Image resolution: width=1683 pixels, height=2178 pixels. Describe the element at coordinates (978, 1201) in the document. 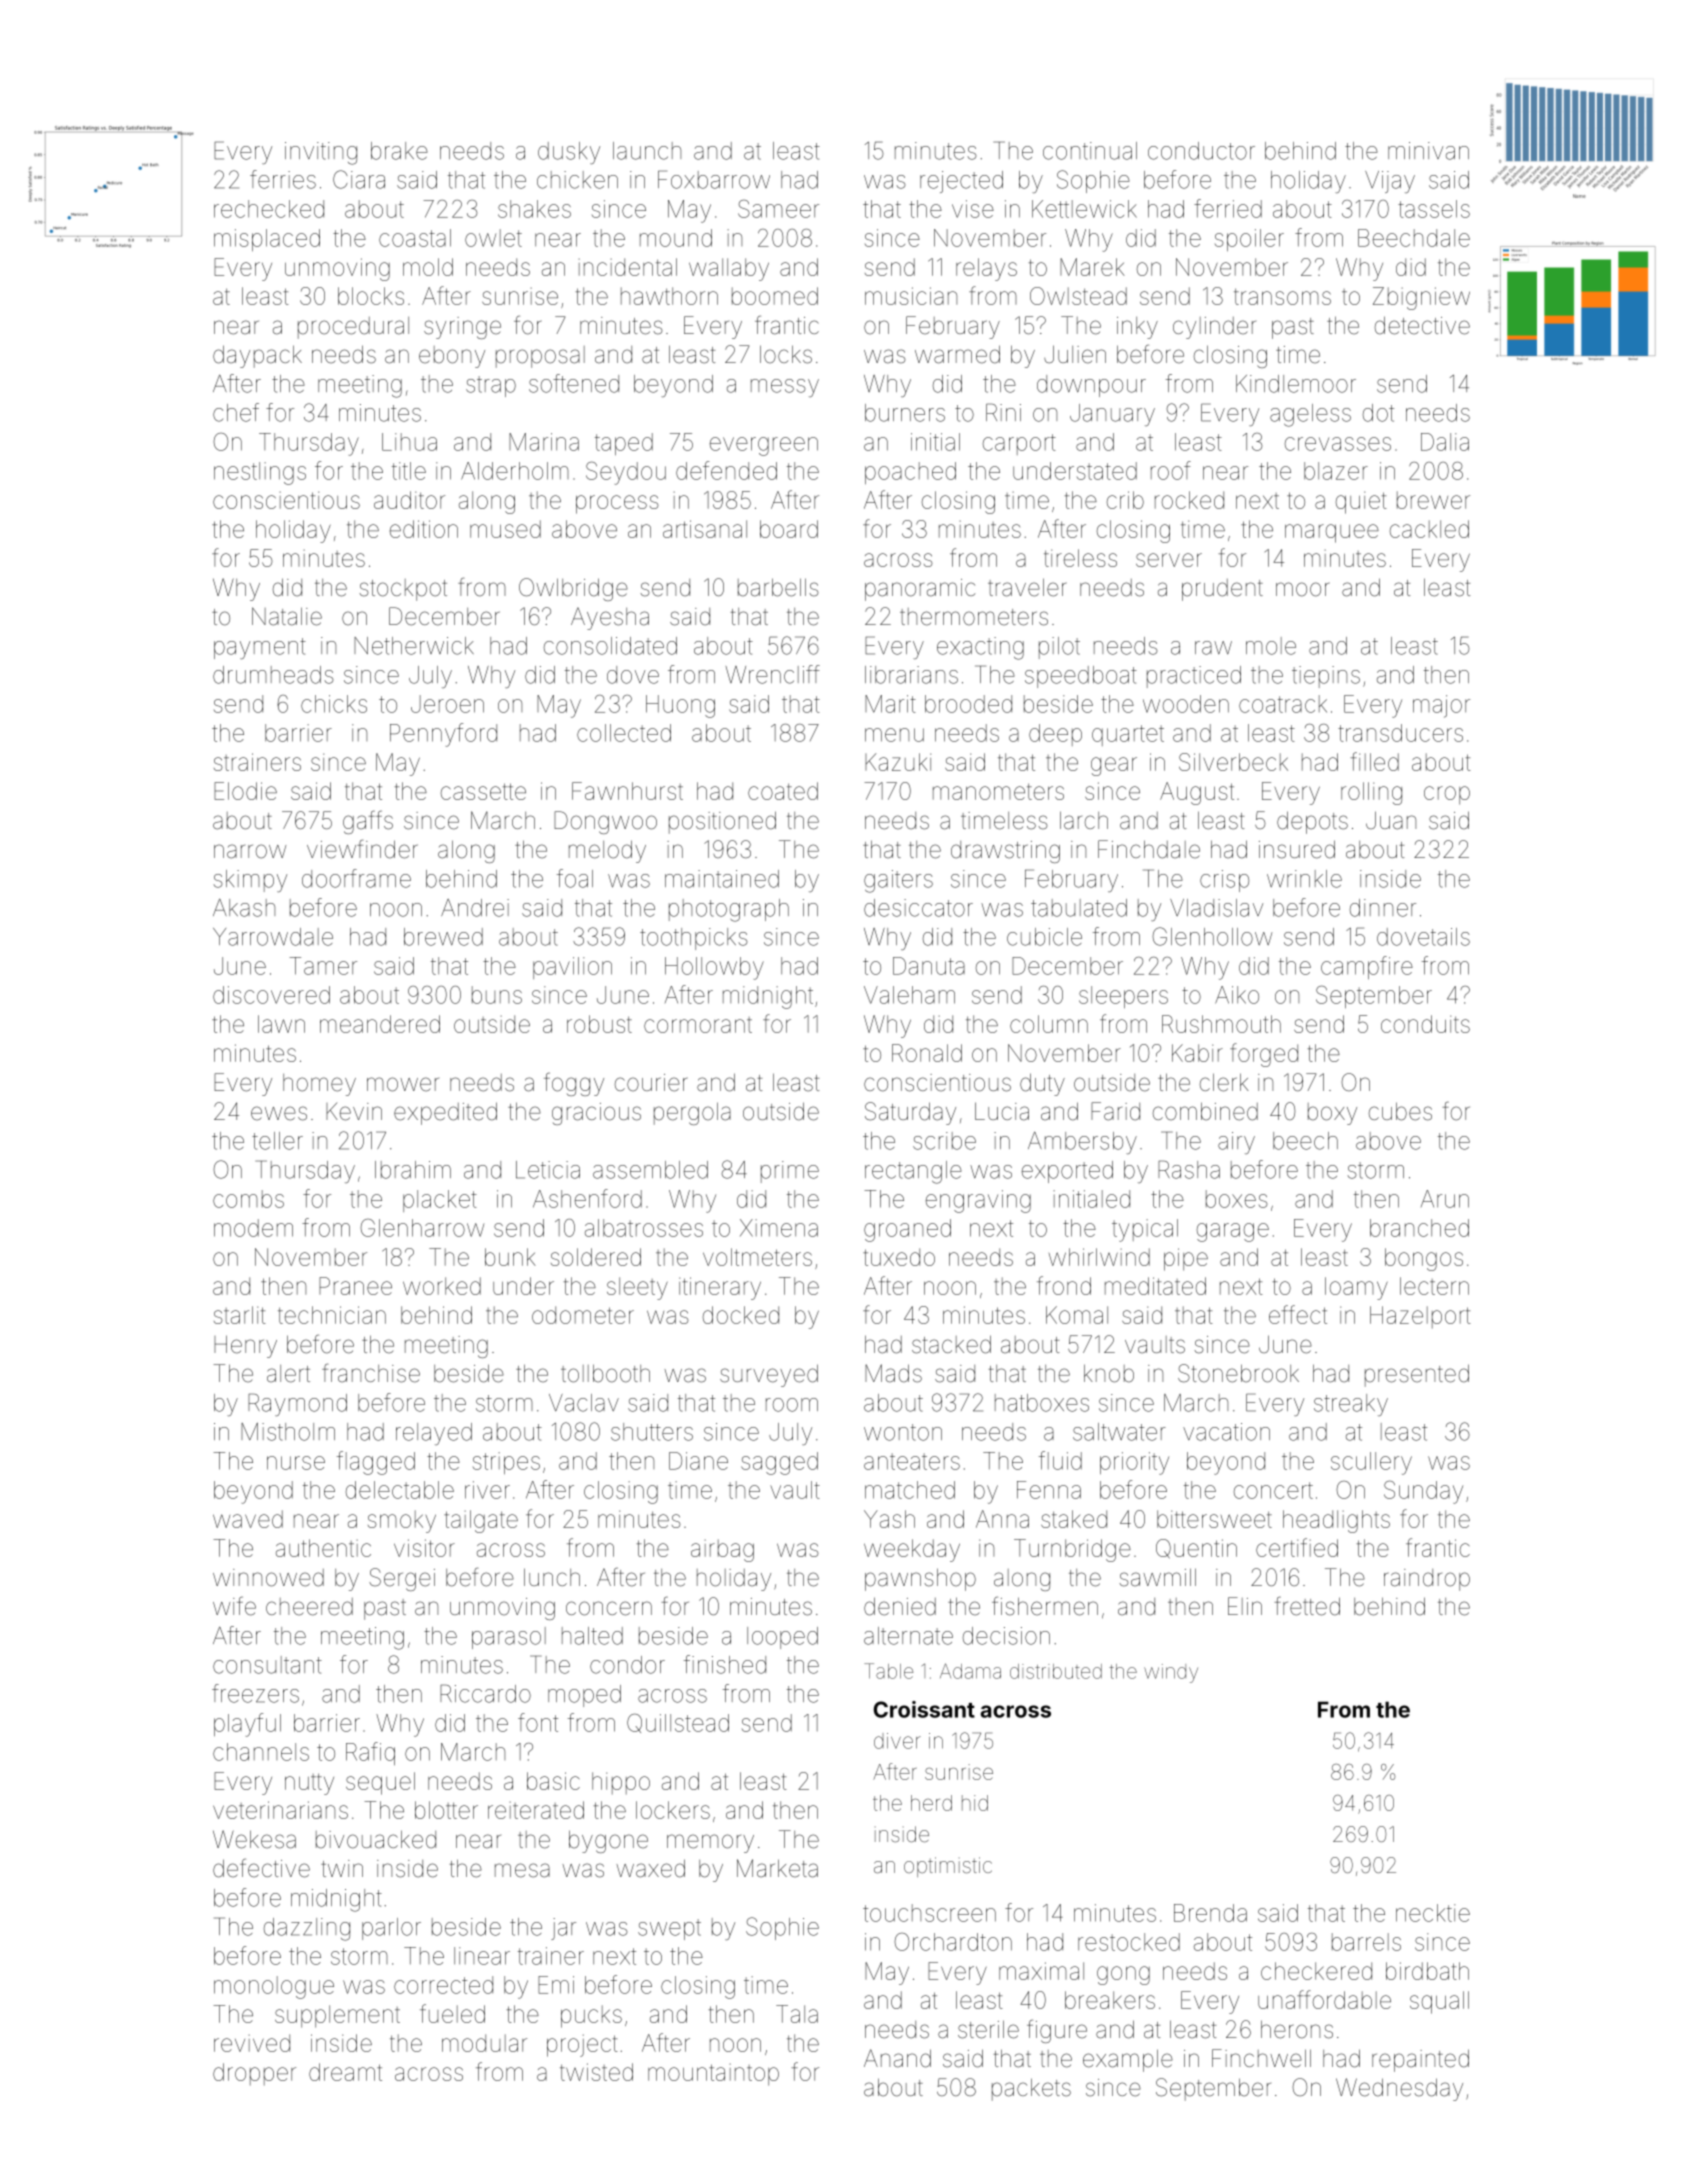

I see `engraving` at that location.
